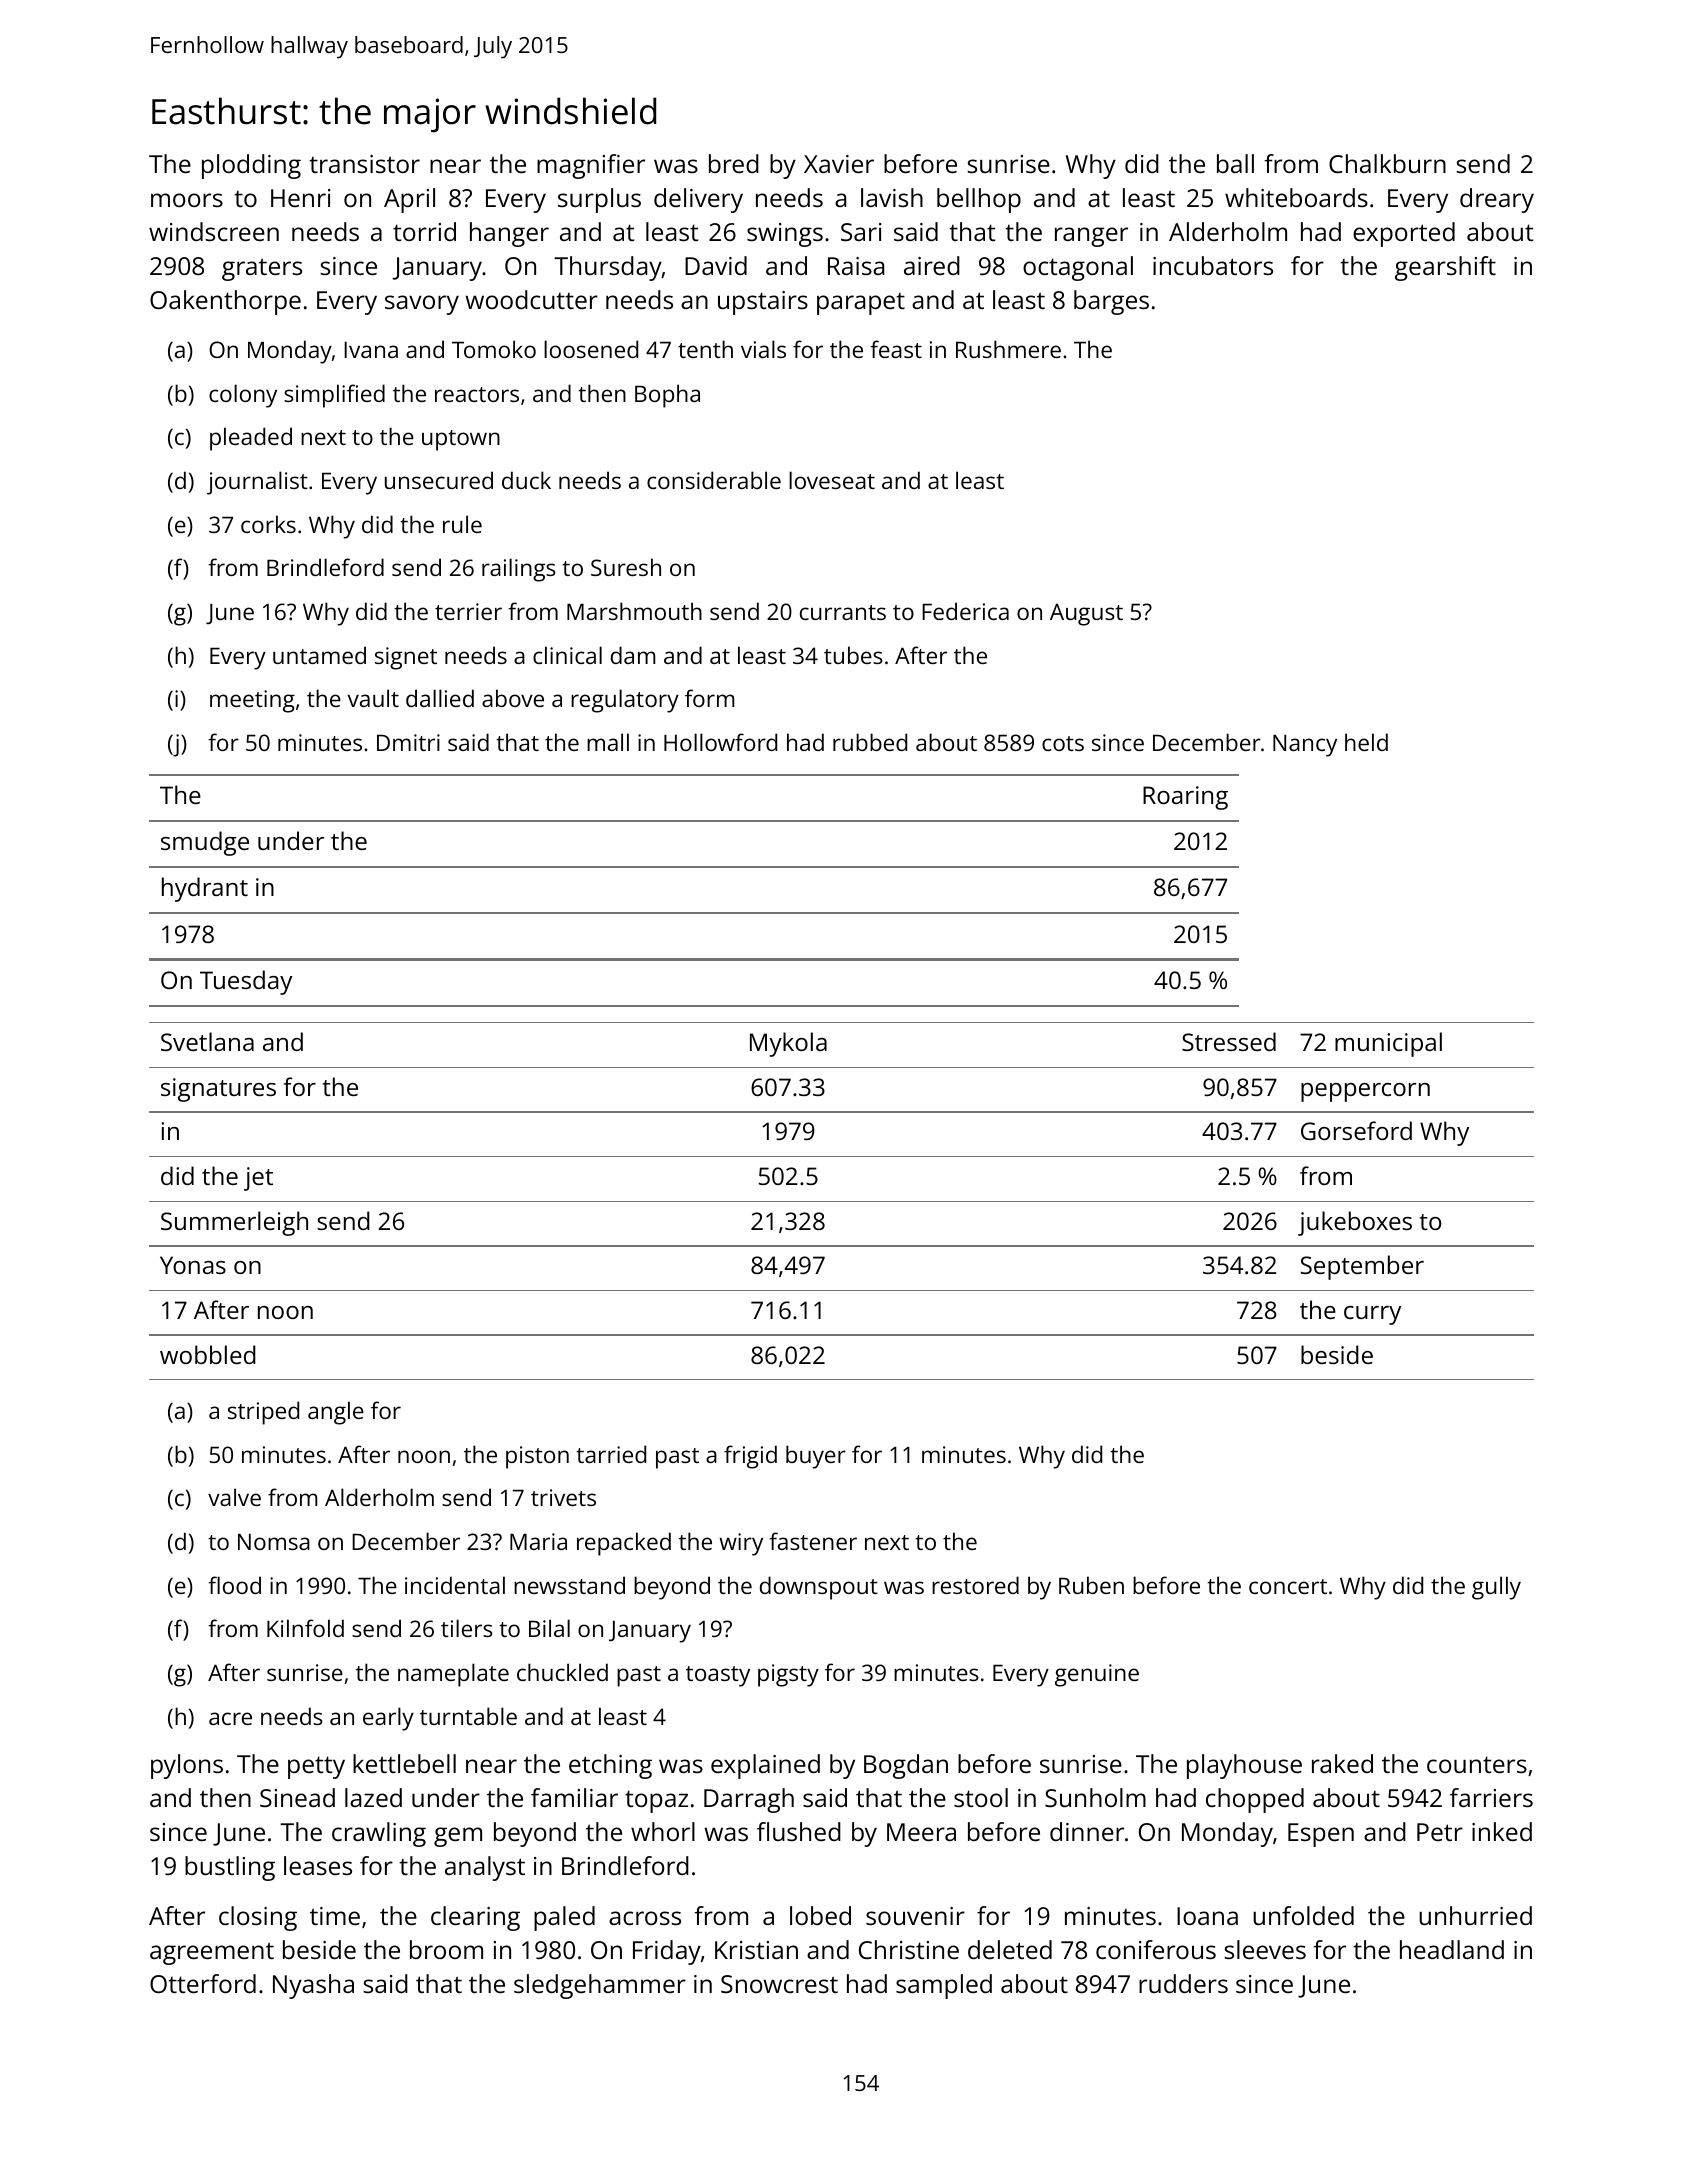 The height and width of the image is (2178, 1683). Describe the element at coordinates (251, 166) in the image. I see `plodding` at that location.
